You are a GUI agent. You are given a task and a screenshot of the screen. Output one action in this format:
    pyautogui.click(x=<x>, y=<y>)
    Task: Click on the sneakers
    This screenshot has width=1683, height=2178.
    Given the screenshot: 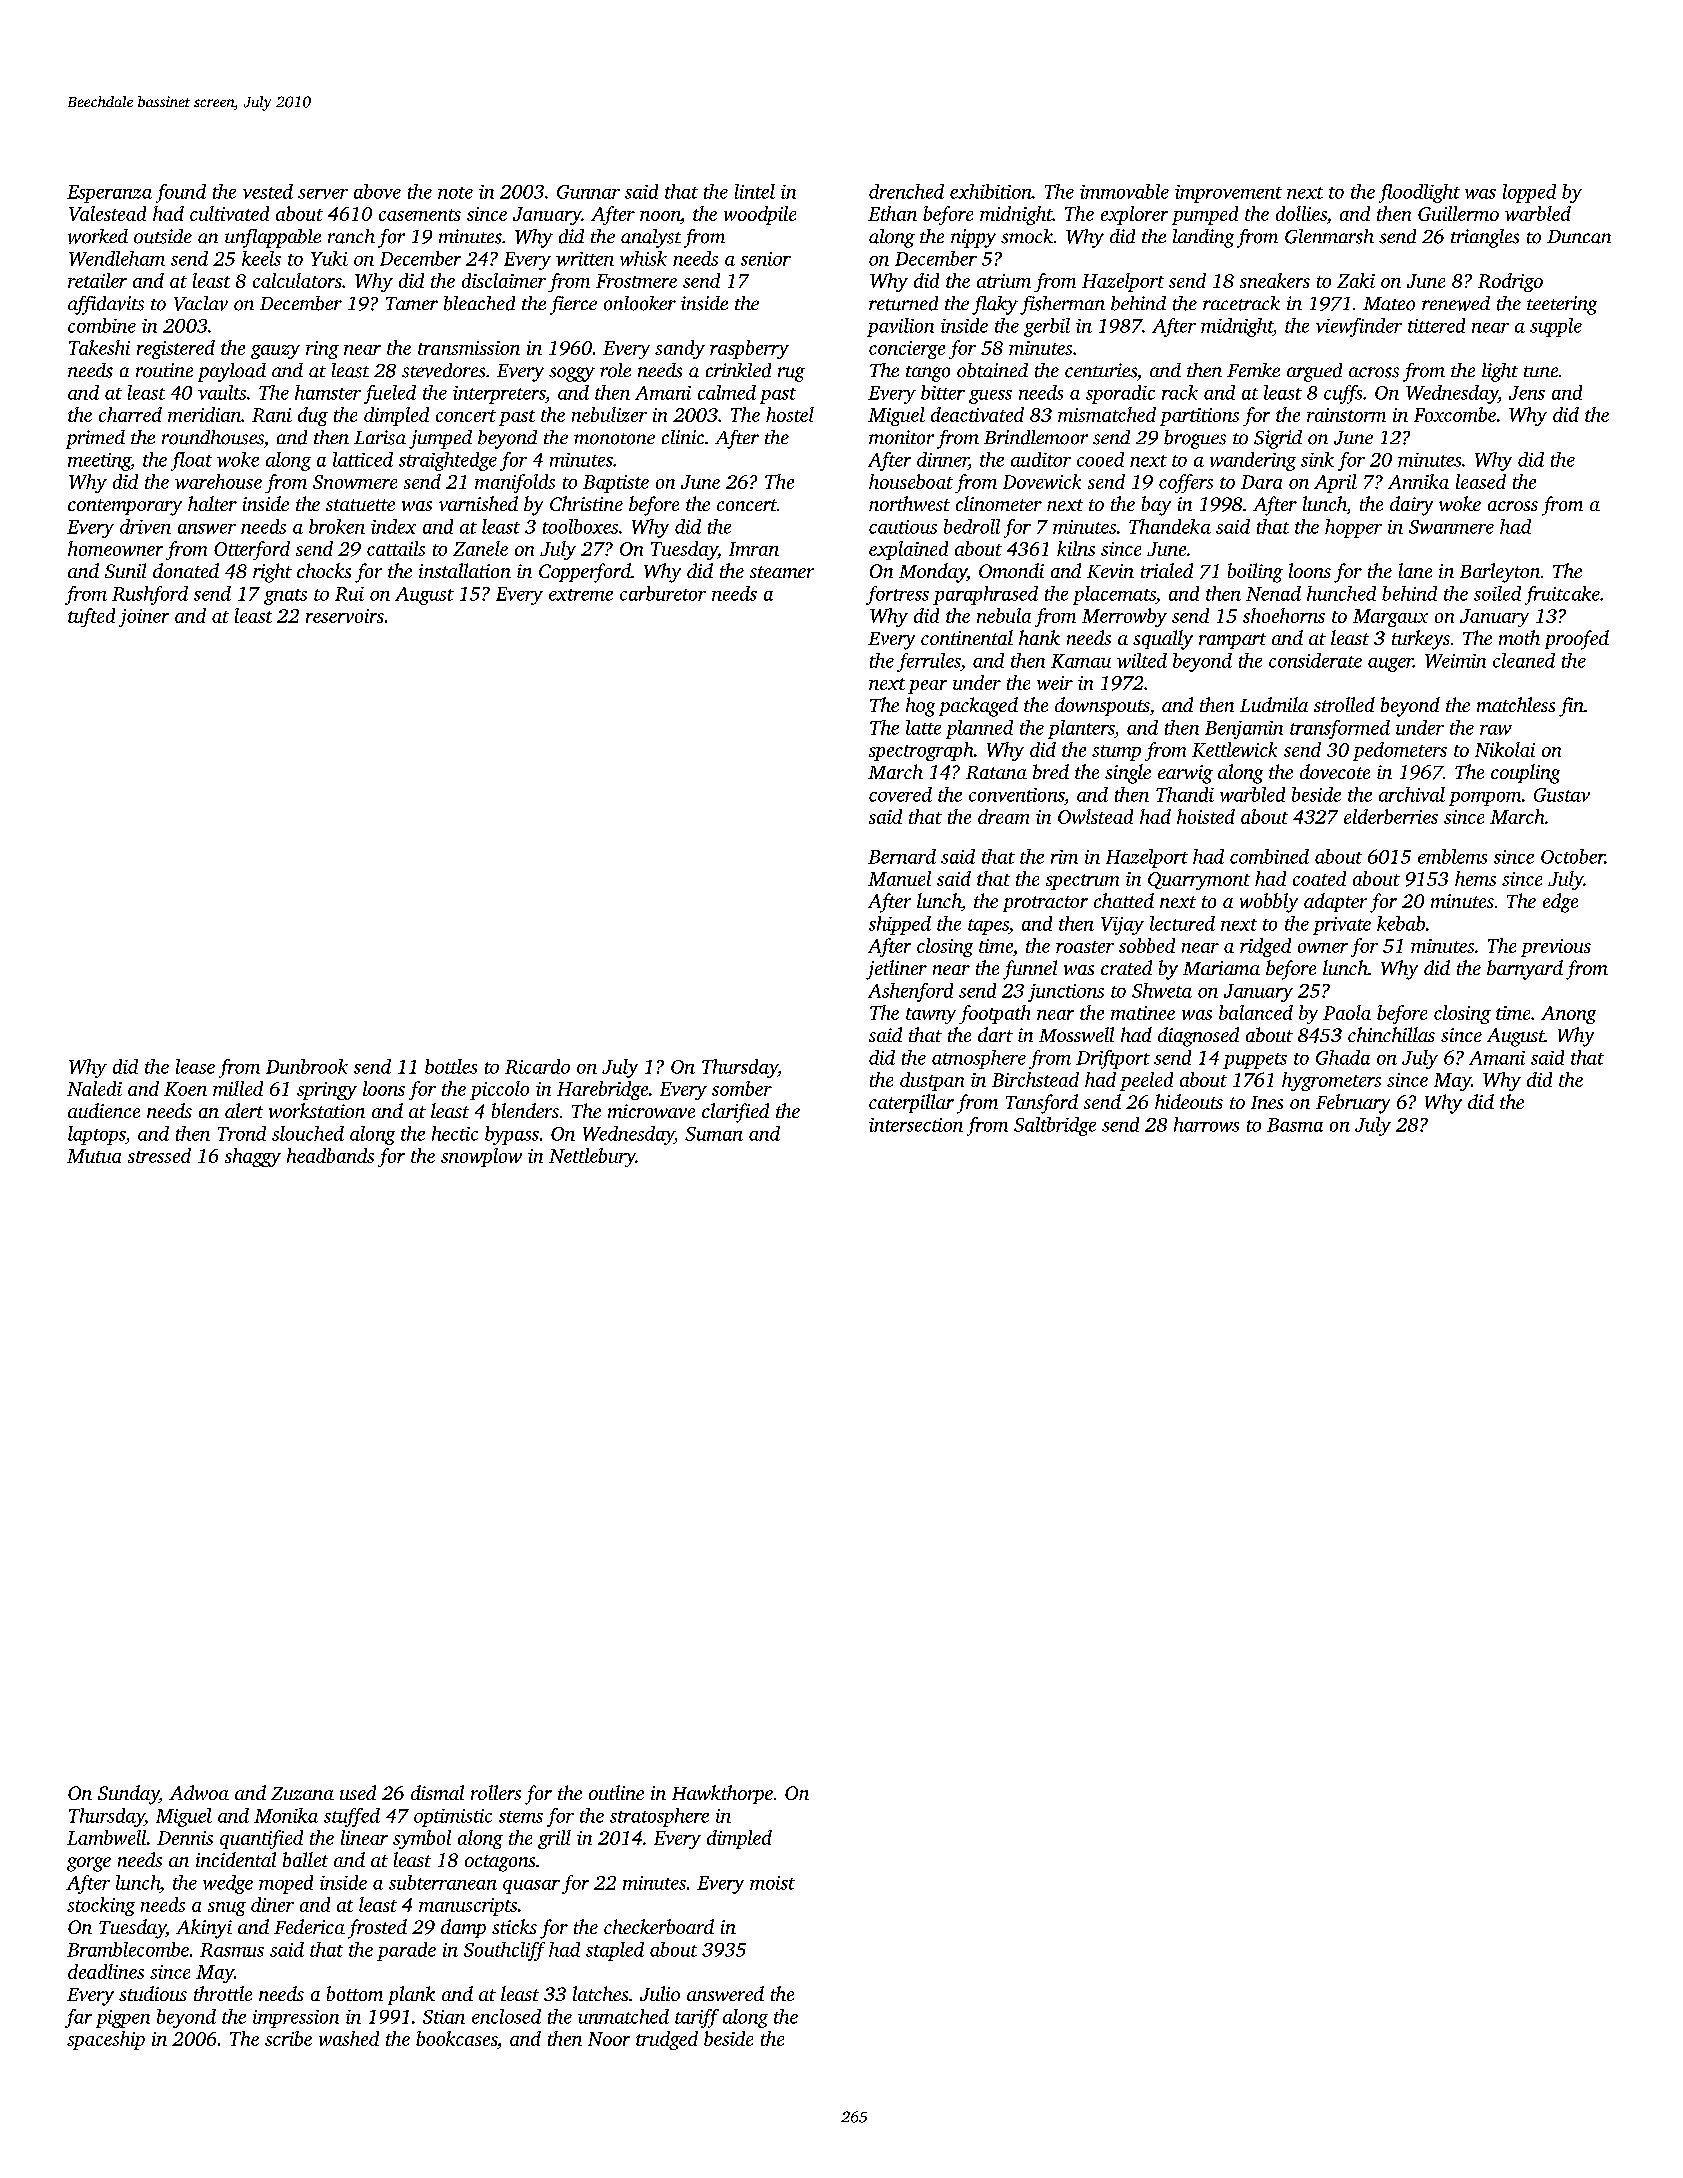 What is the action you would take?
    pyautogui.click(x=1275, y=280)
